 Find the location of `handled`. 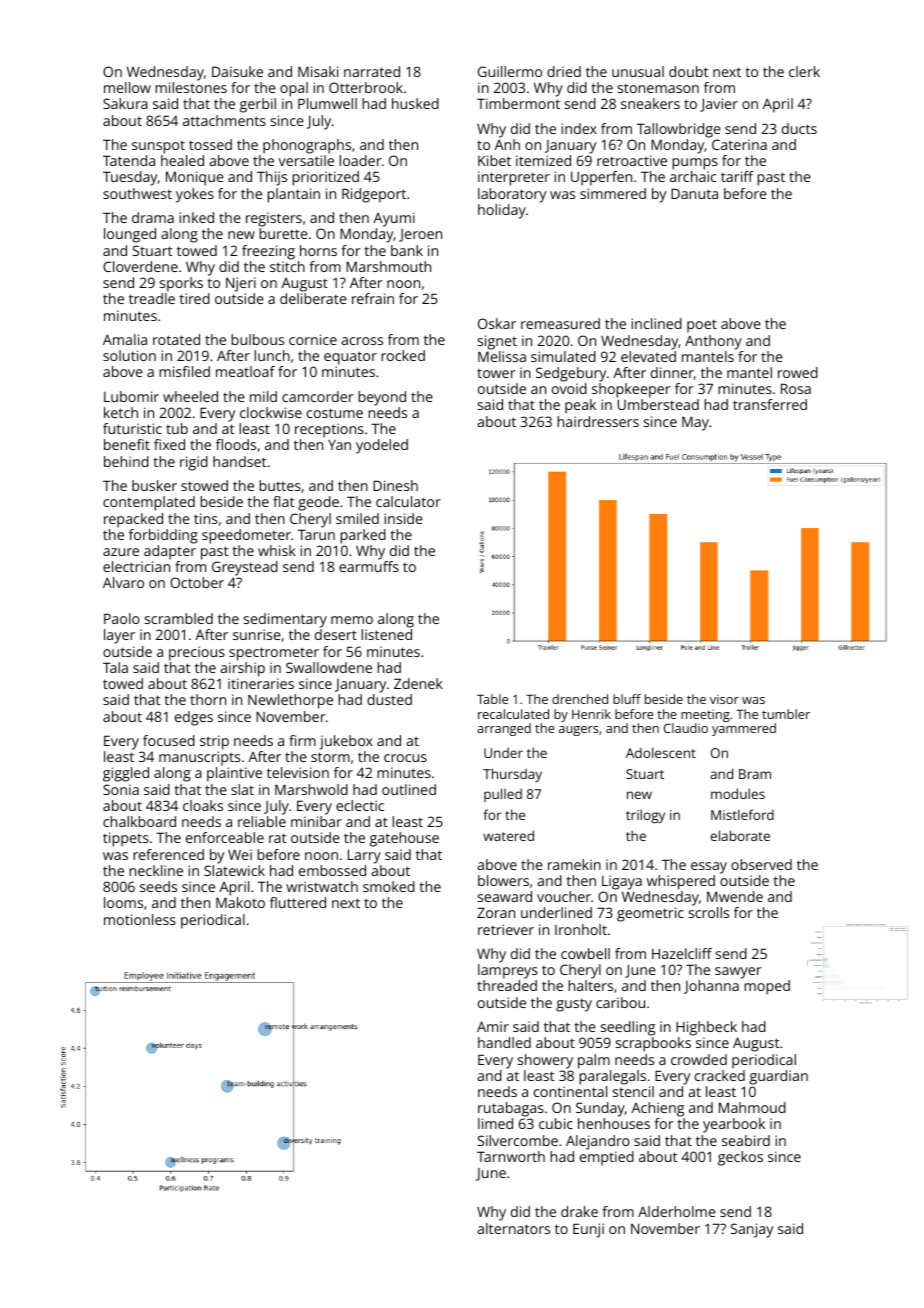

handled is located at coordinates (504, 1042).
